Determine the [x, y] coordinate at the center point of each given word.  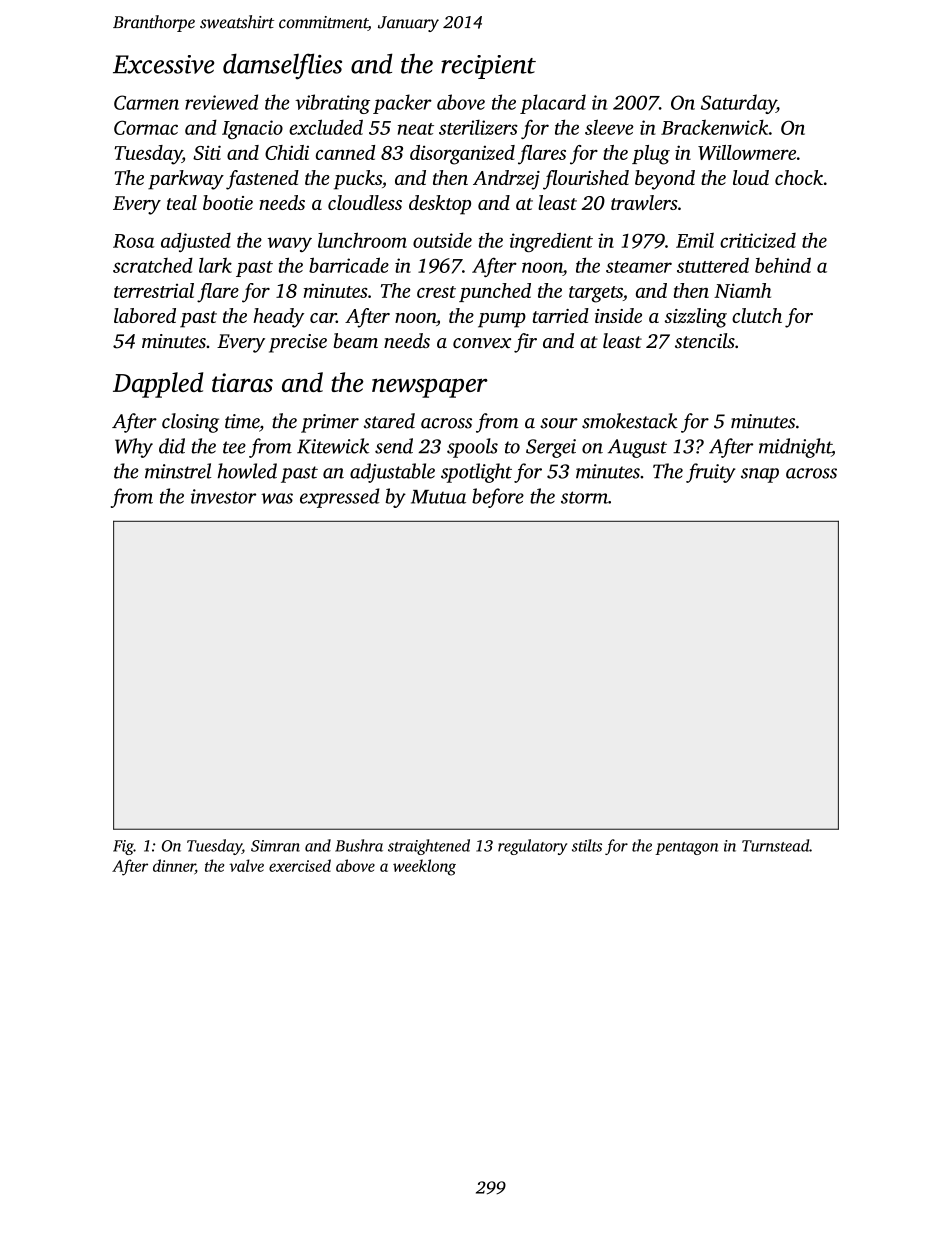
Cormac [146, 127]
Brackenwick [714, 127]
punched [495, 292]
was [277, 498]
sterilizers [478, 127]
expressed [340, 498]
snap [760, 475]
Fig [123, 847]
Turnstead [775, 845]
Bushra [359, 845]
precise [298, 343]
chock [799, 177]
